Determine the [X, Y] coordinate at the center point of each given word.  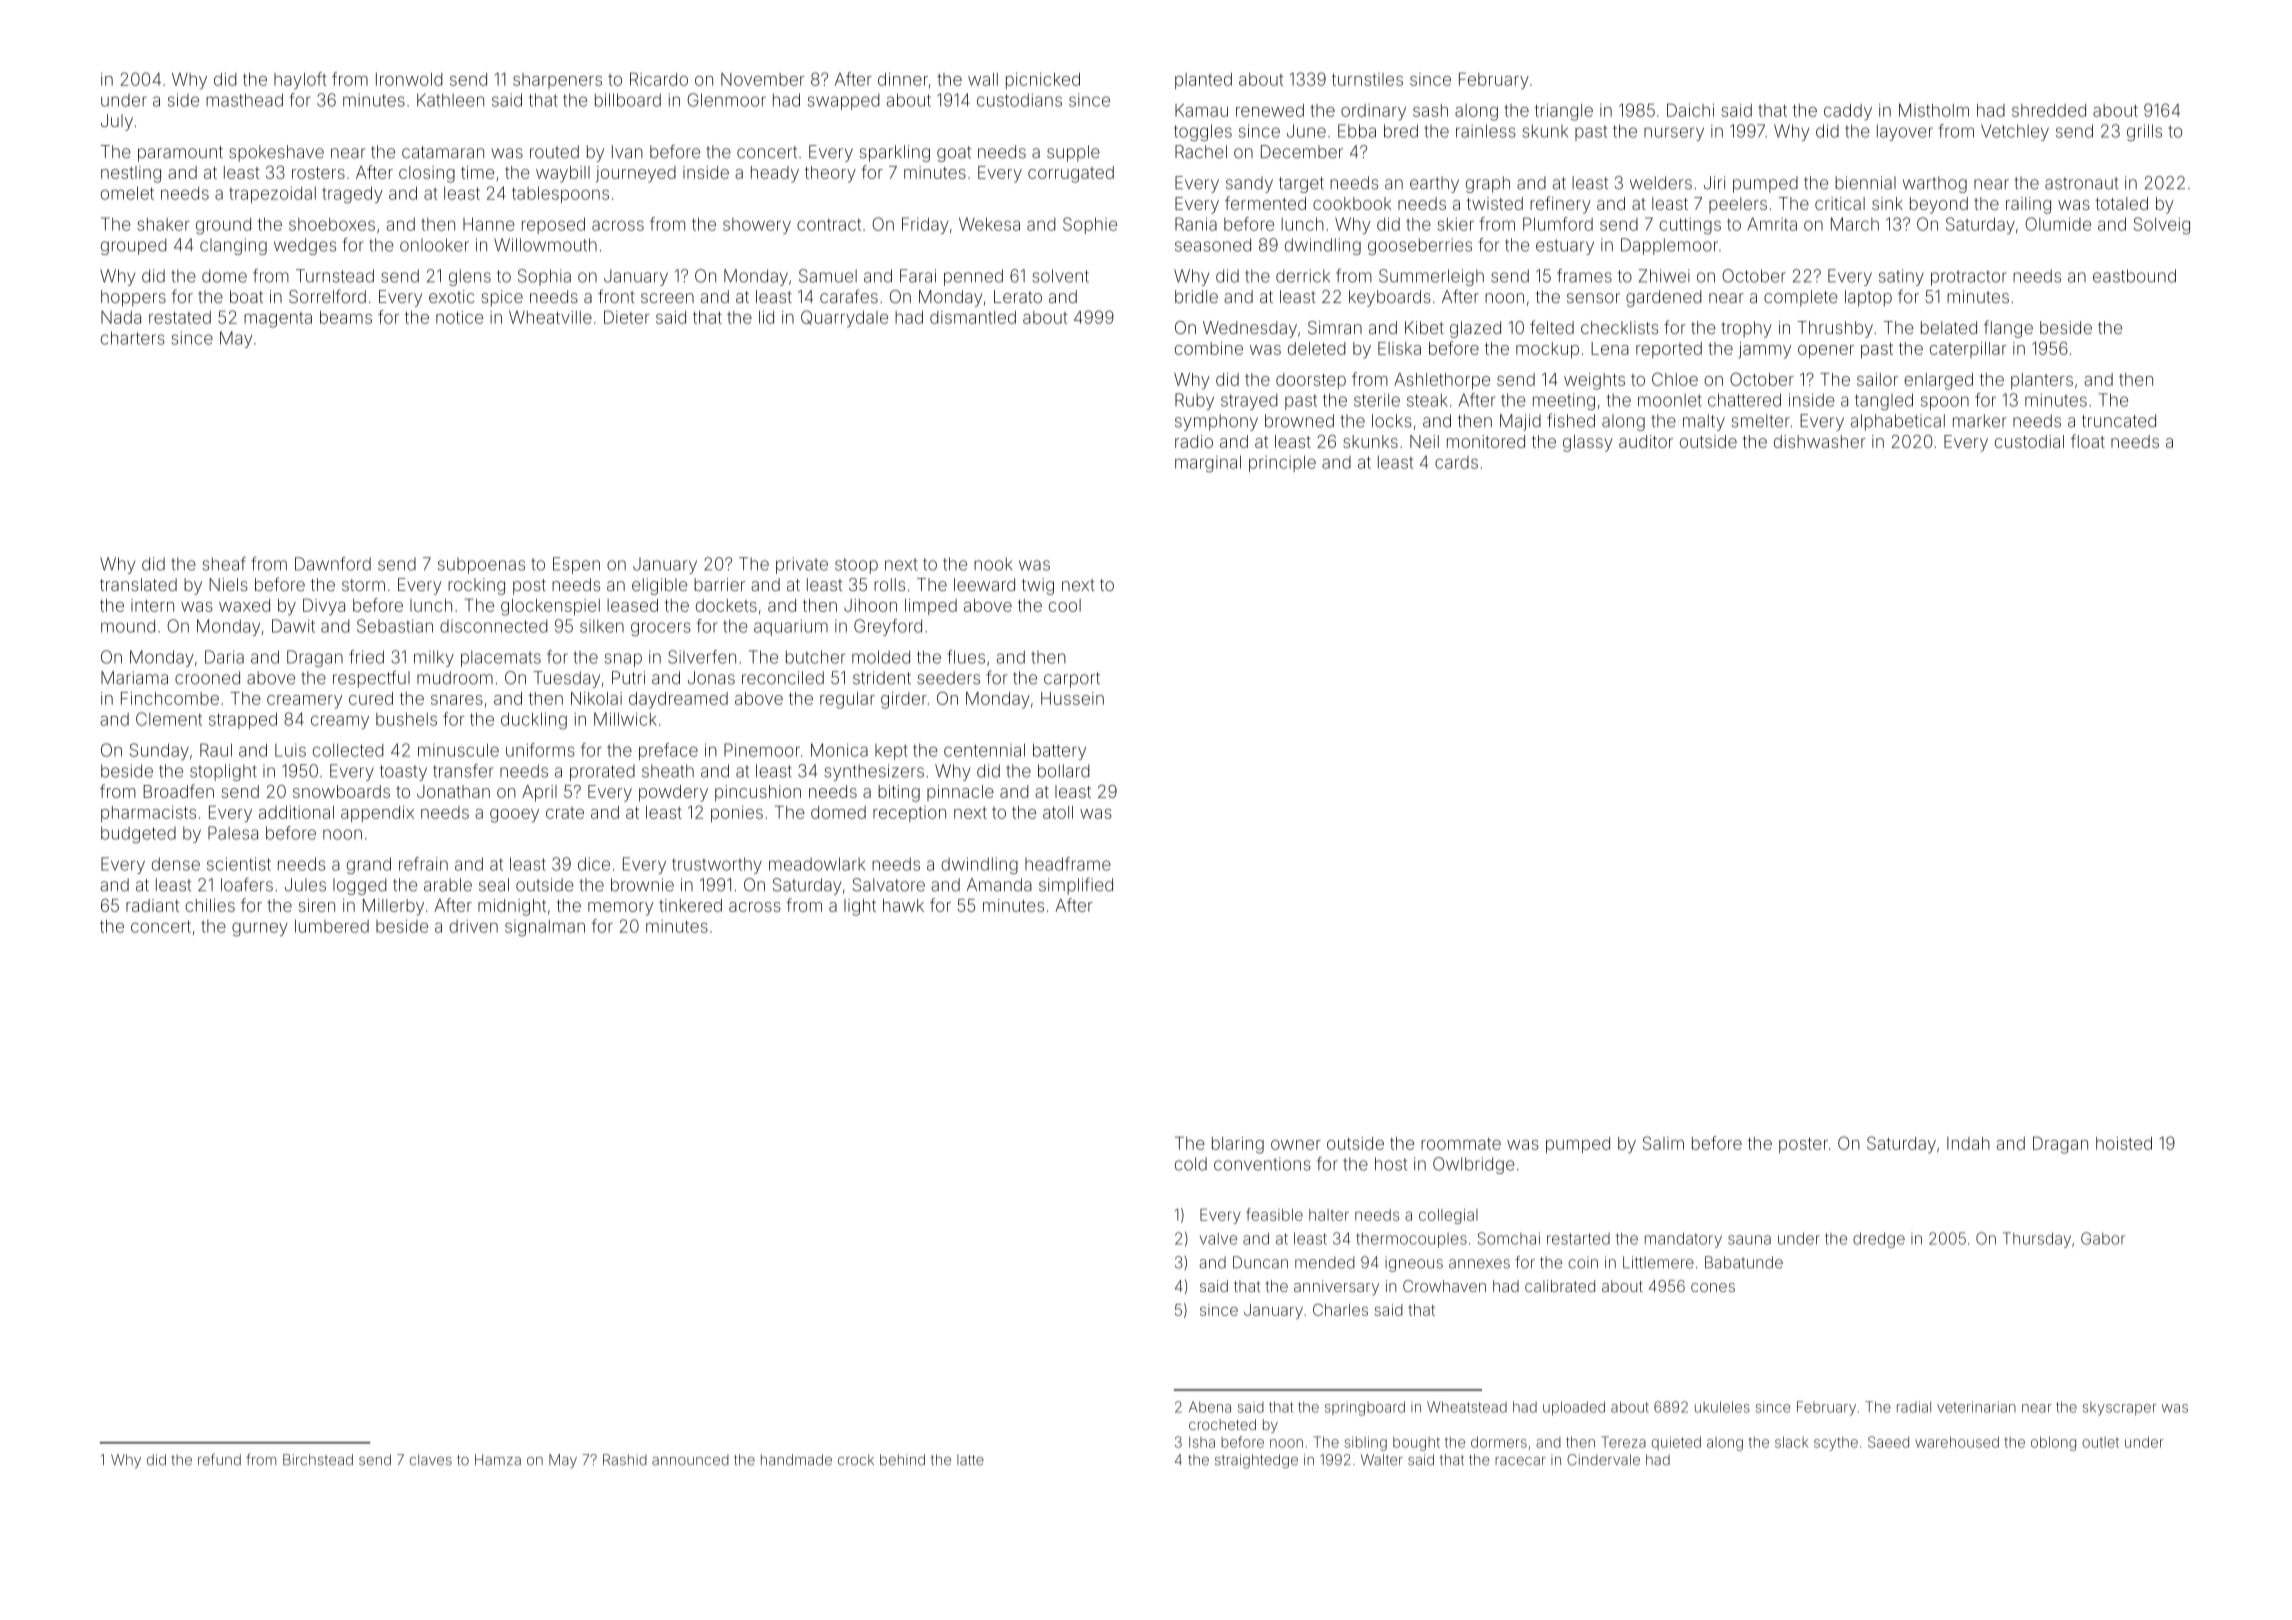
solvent [1060, 276]
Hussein [1072, 698]
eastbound [2134, 276]
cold [1191, 1164]
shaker [163, 224]
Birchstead [318, 1460]
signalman [545, 928]
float [2088, 441]
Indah [1968, 1143]
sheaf [224, 564]
